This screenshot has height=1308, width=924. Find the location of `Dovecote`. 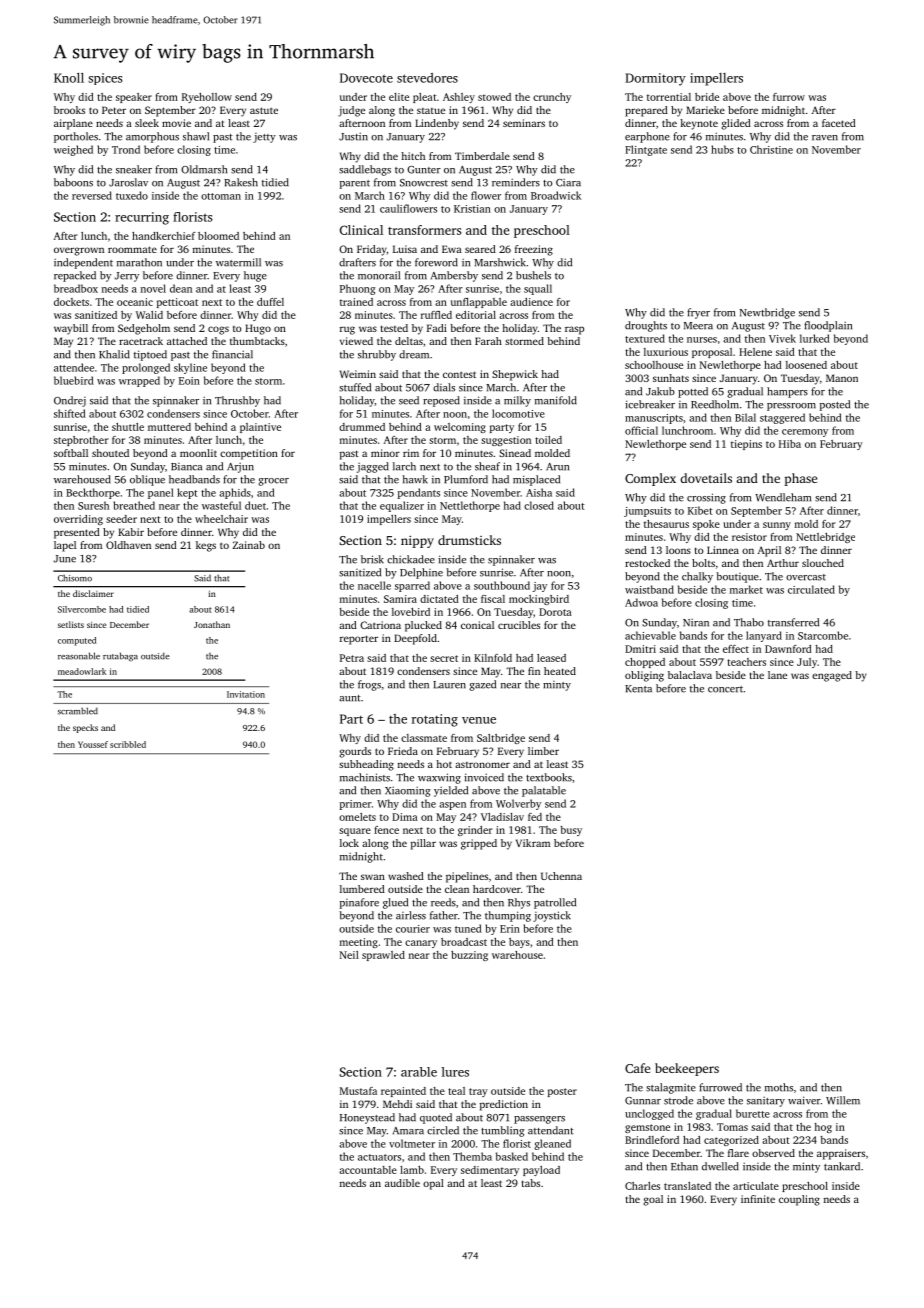

Dovecote is located at coordinates (366, 78).
